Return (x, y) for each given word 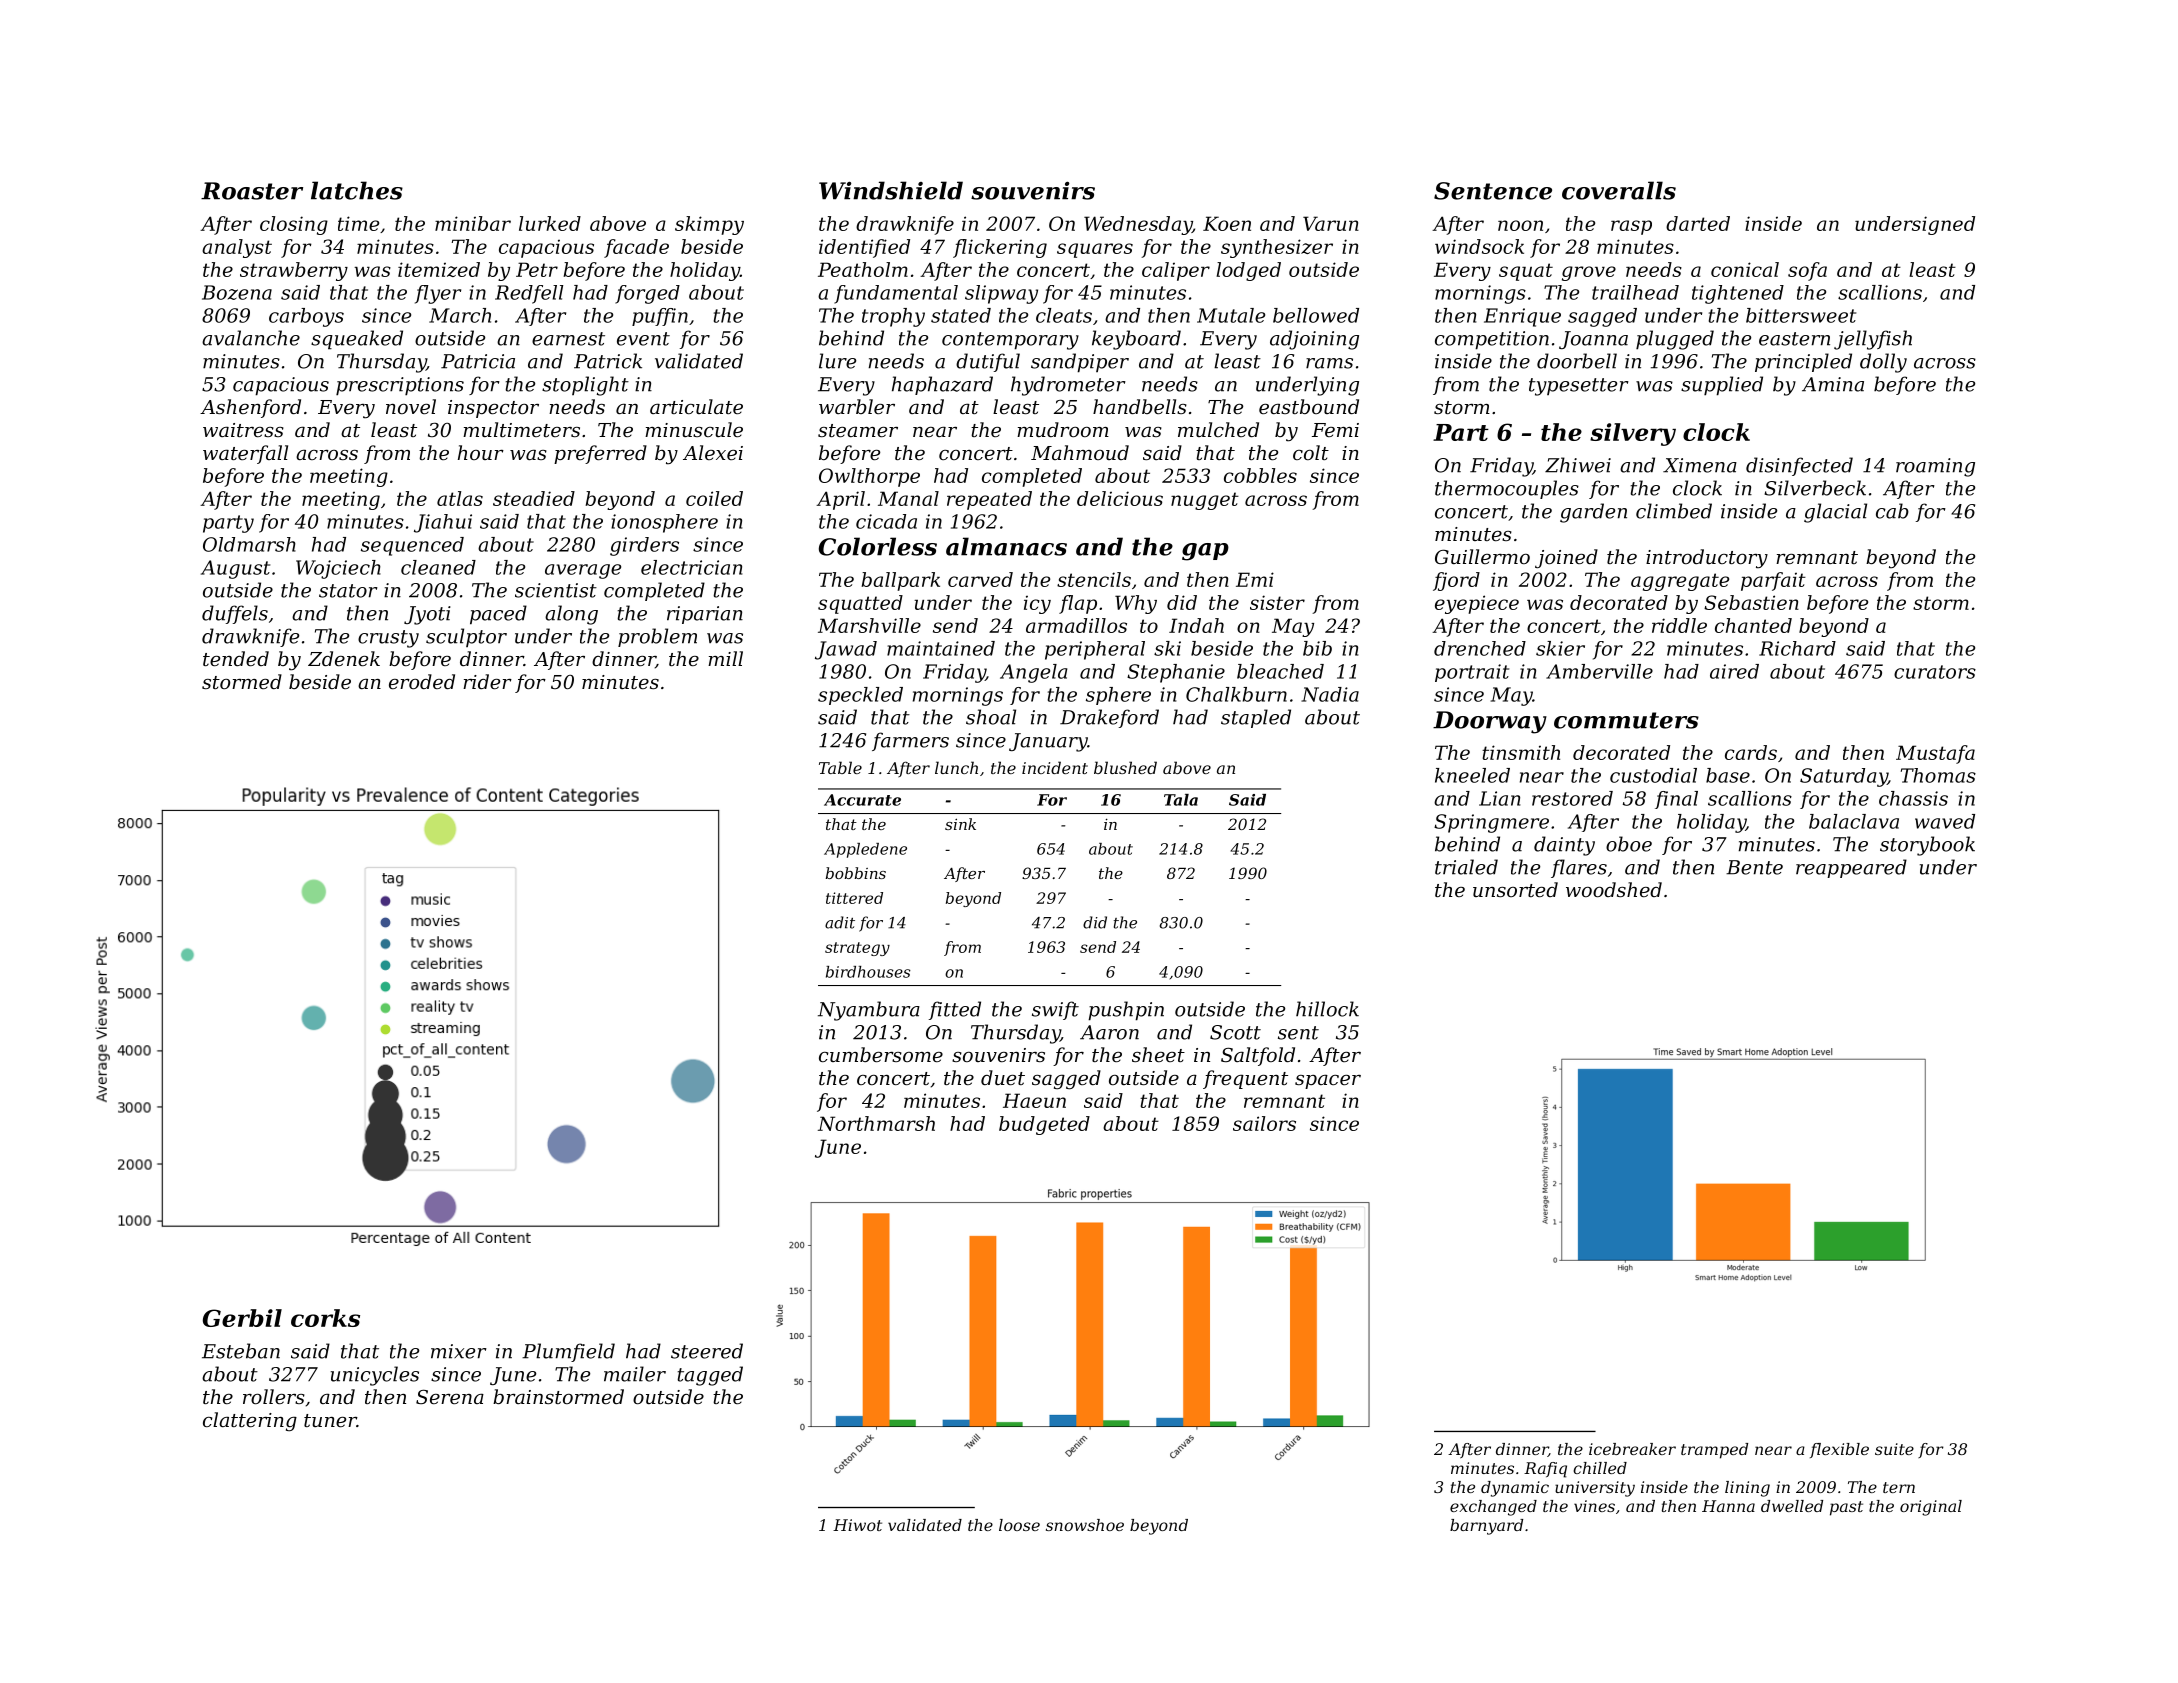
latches (357, 190)
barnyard (1486, 1527)
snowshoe (1085, 1525)
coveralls (1619, 190)
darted (1698, 223)
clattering (250, 1422)
